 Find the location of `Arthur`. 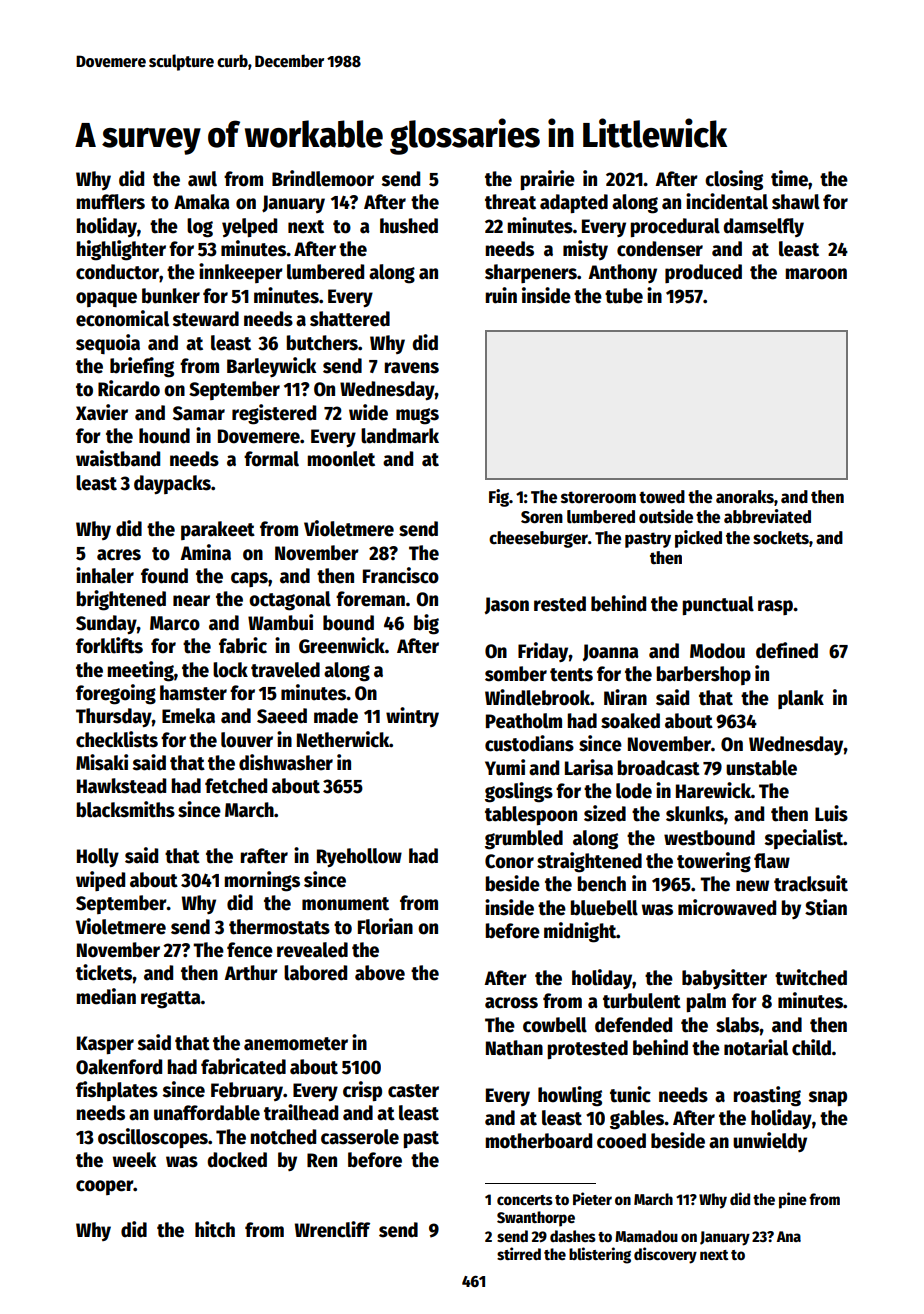

Arthur is located at coordinates (251, 973).
